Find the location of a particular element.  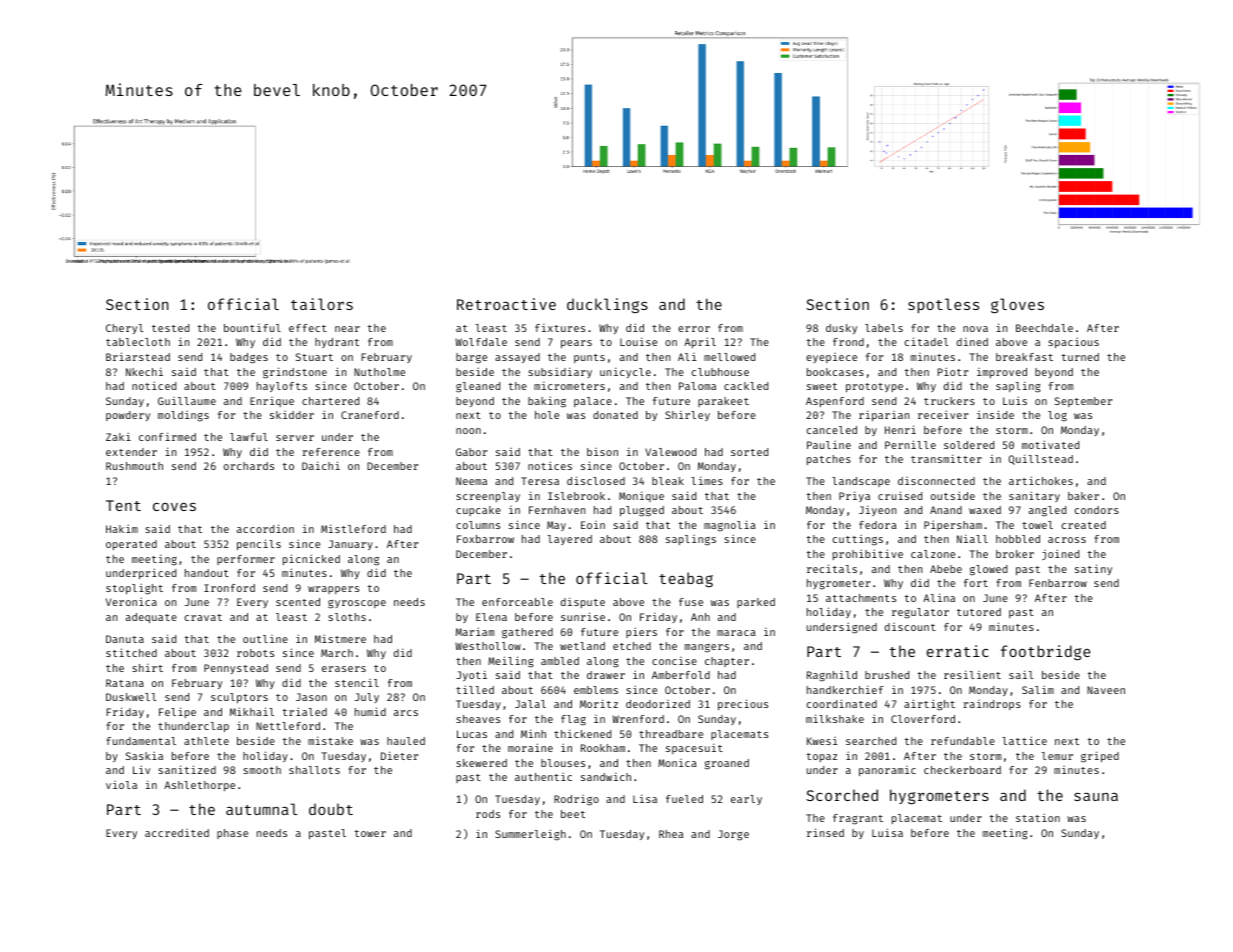

checkerboard is located at coordinates (962, 770).
